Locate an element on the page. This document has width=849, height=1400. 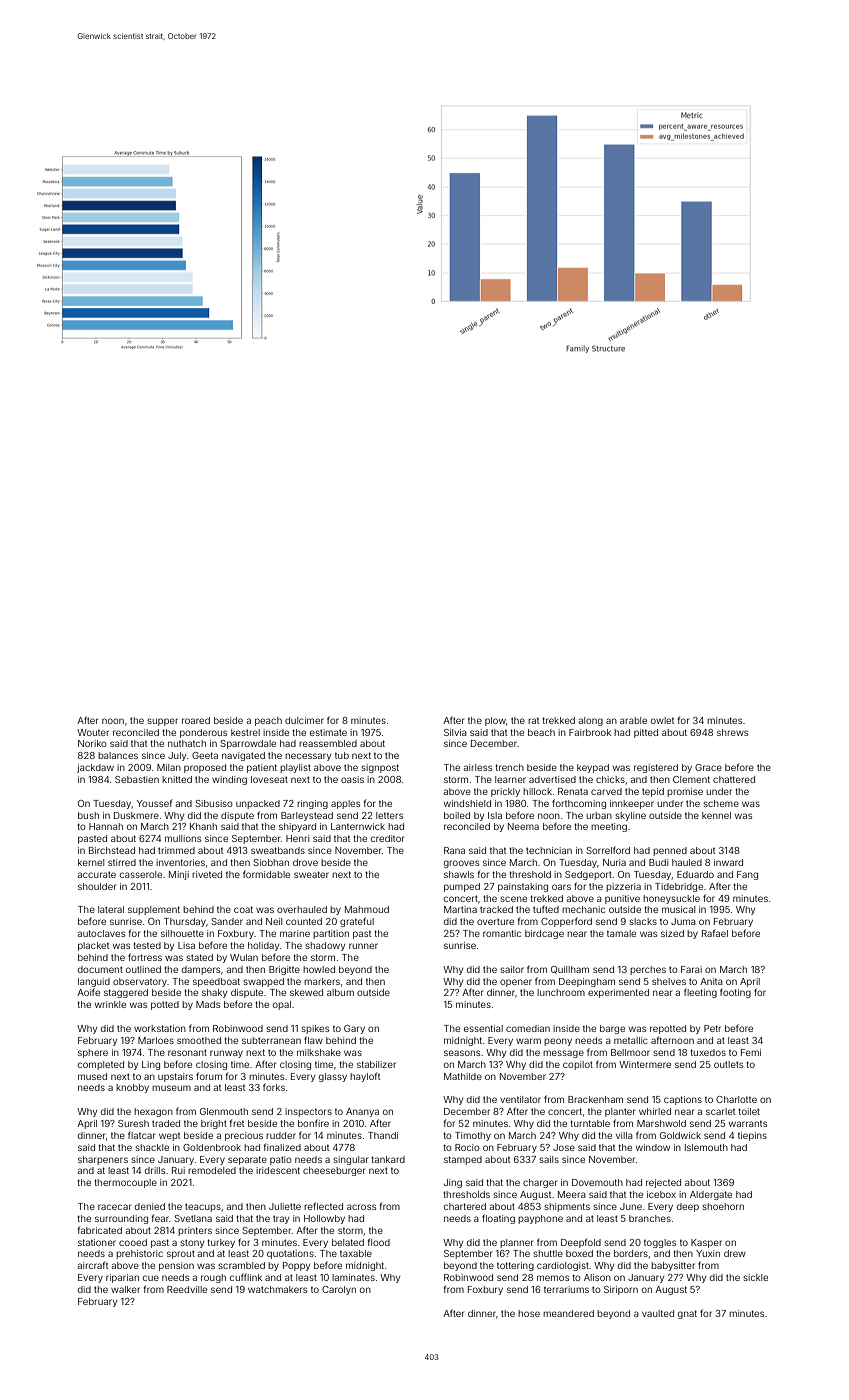
Siobhan is located at coordinates (271, 862).
